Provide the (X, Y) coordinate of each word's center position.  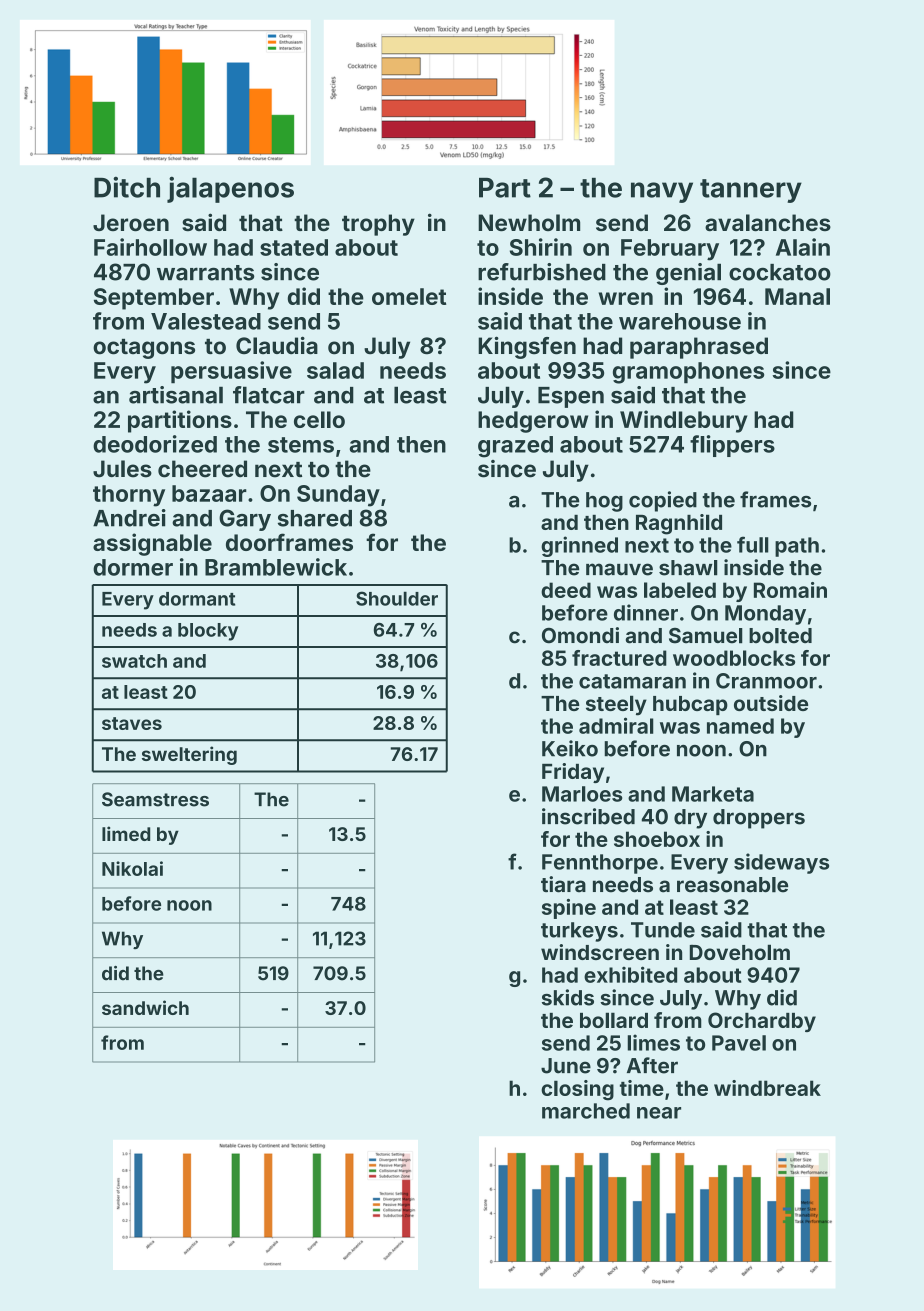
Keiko (570, 748)
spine (569, 909)
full (753, 544)
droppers (759, 819)
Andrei (129, 518)
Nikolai (132, 868)
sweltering (189, 755)
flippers (732, 446)
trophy (378, 225)
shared (315, 518)
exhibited (630, 974)
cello (319, 419)
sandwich (145, 1007)
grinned (579, 546)
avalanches (768, 222)
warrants (205, 273)
